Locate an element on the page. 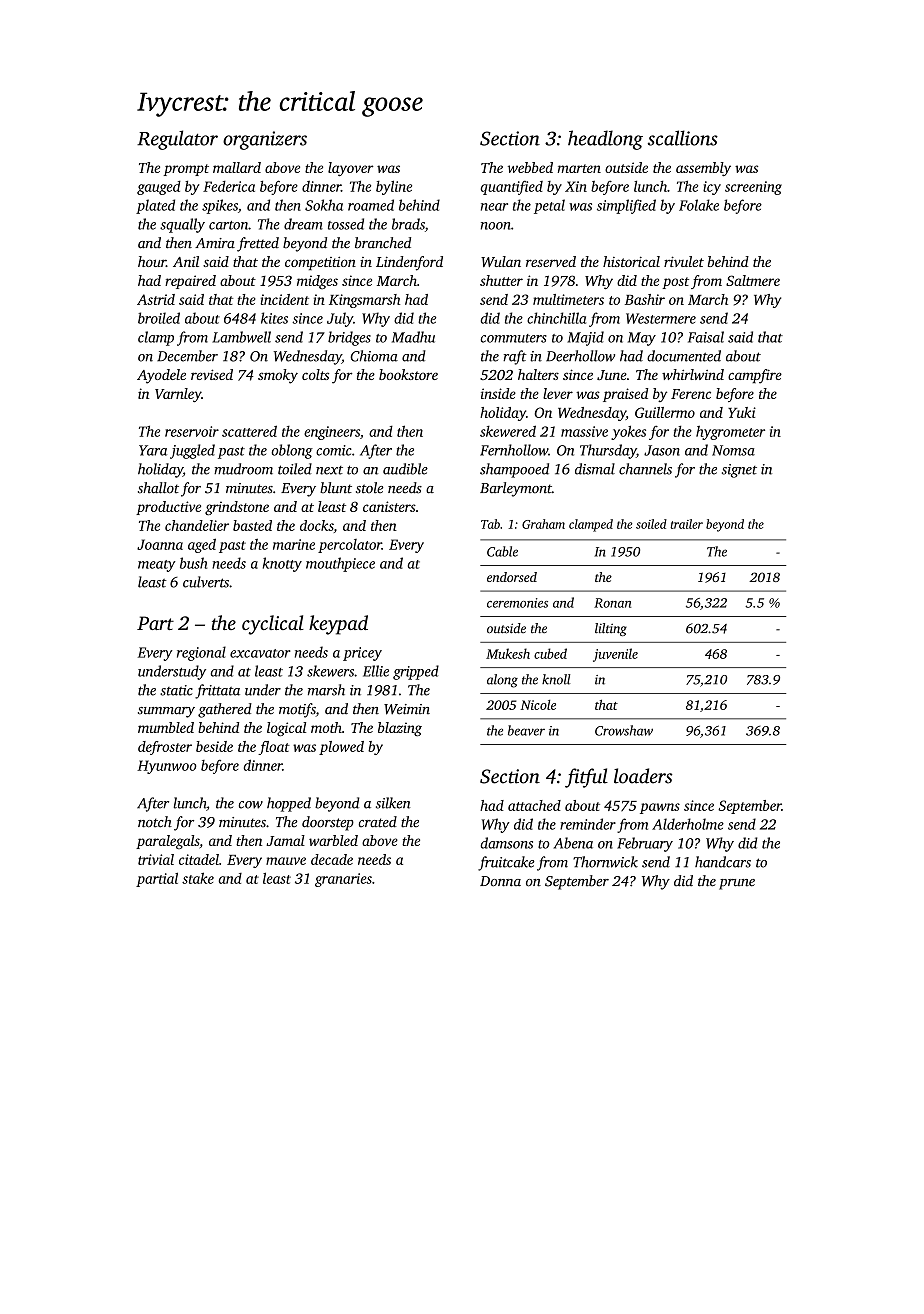  juggled is located at coordinates (192, 451).
